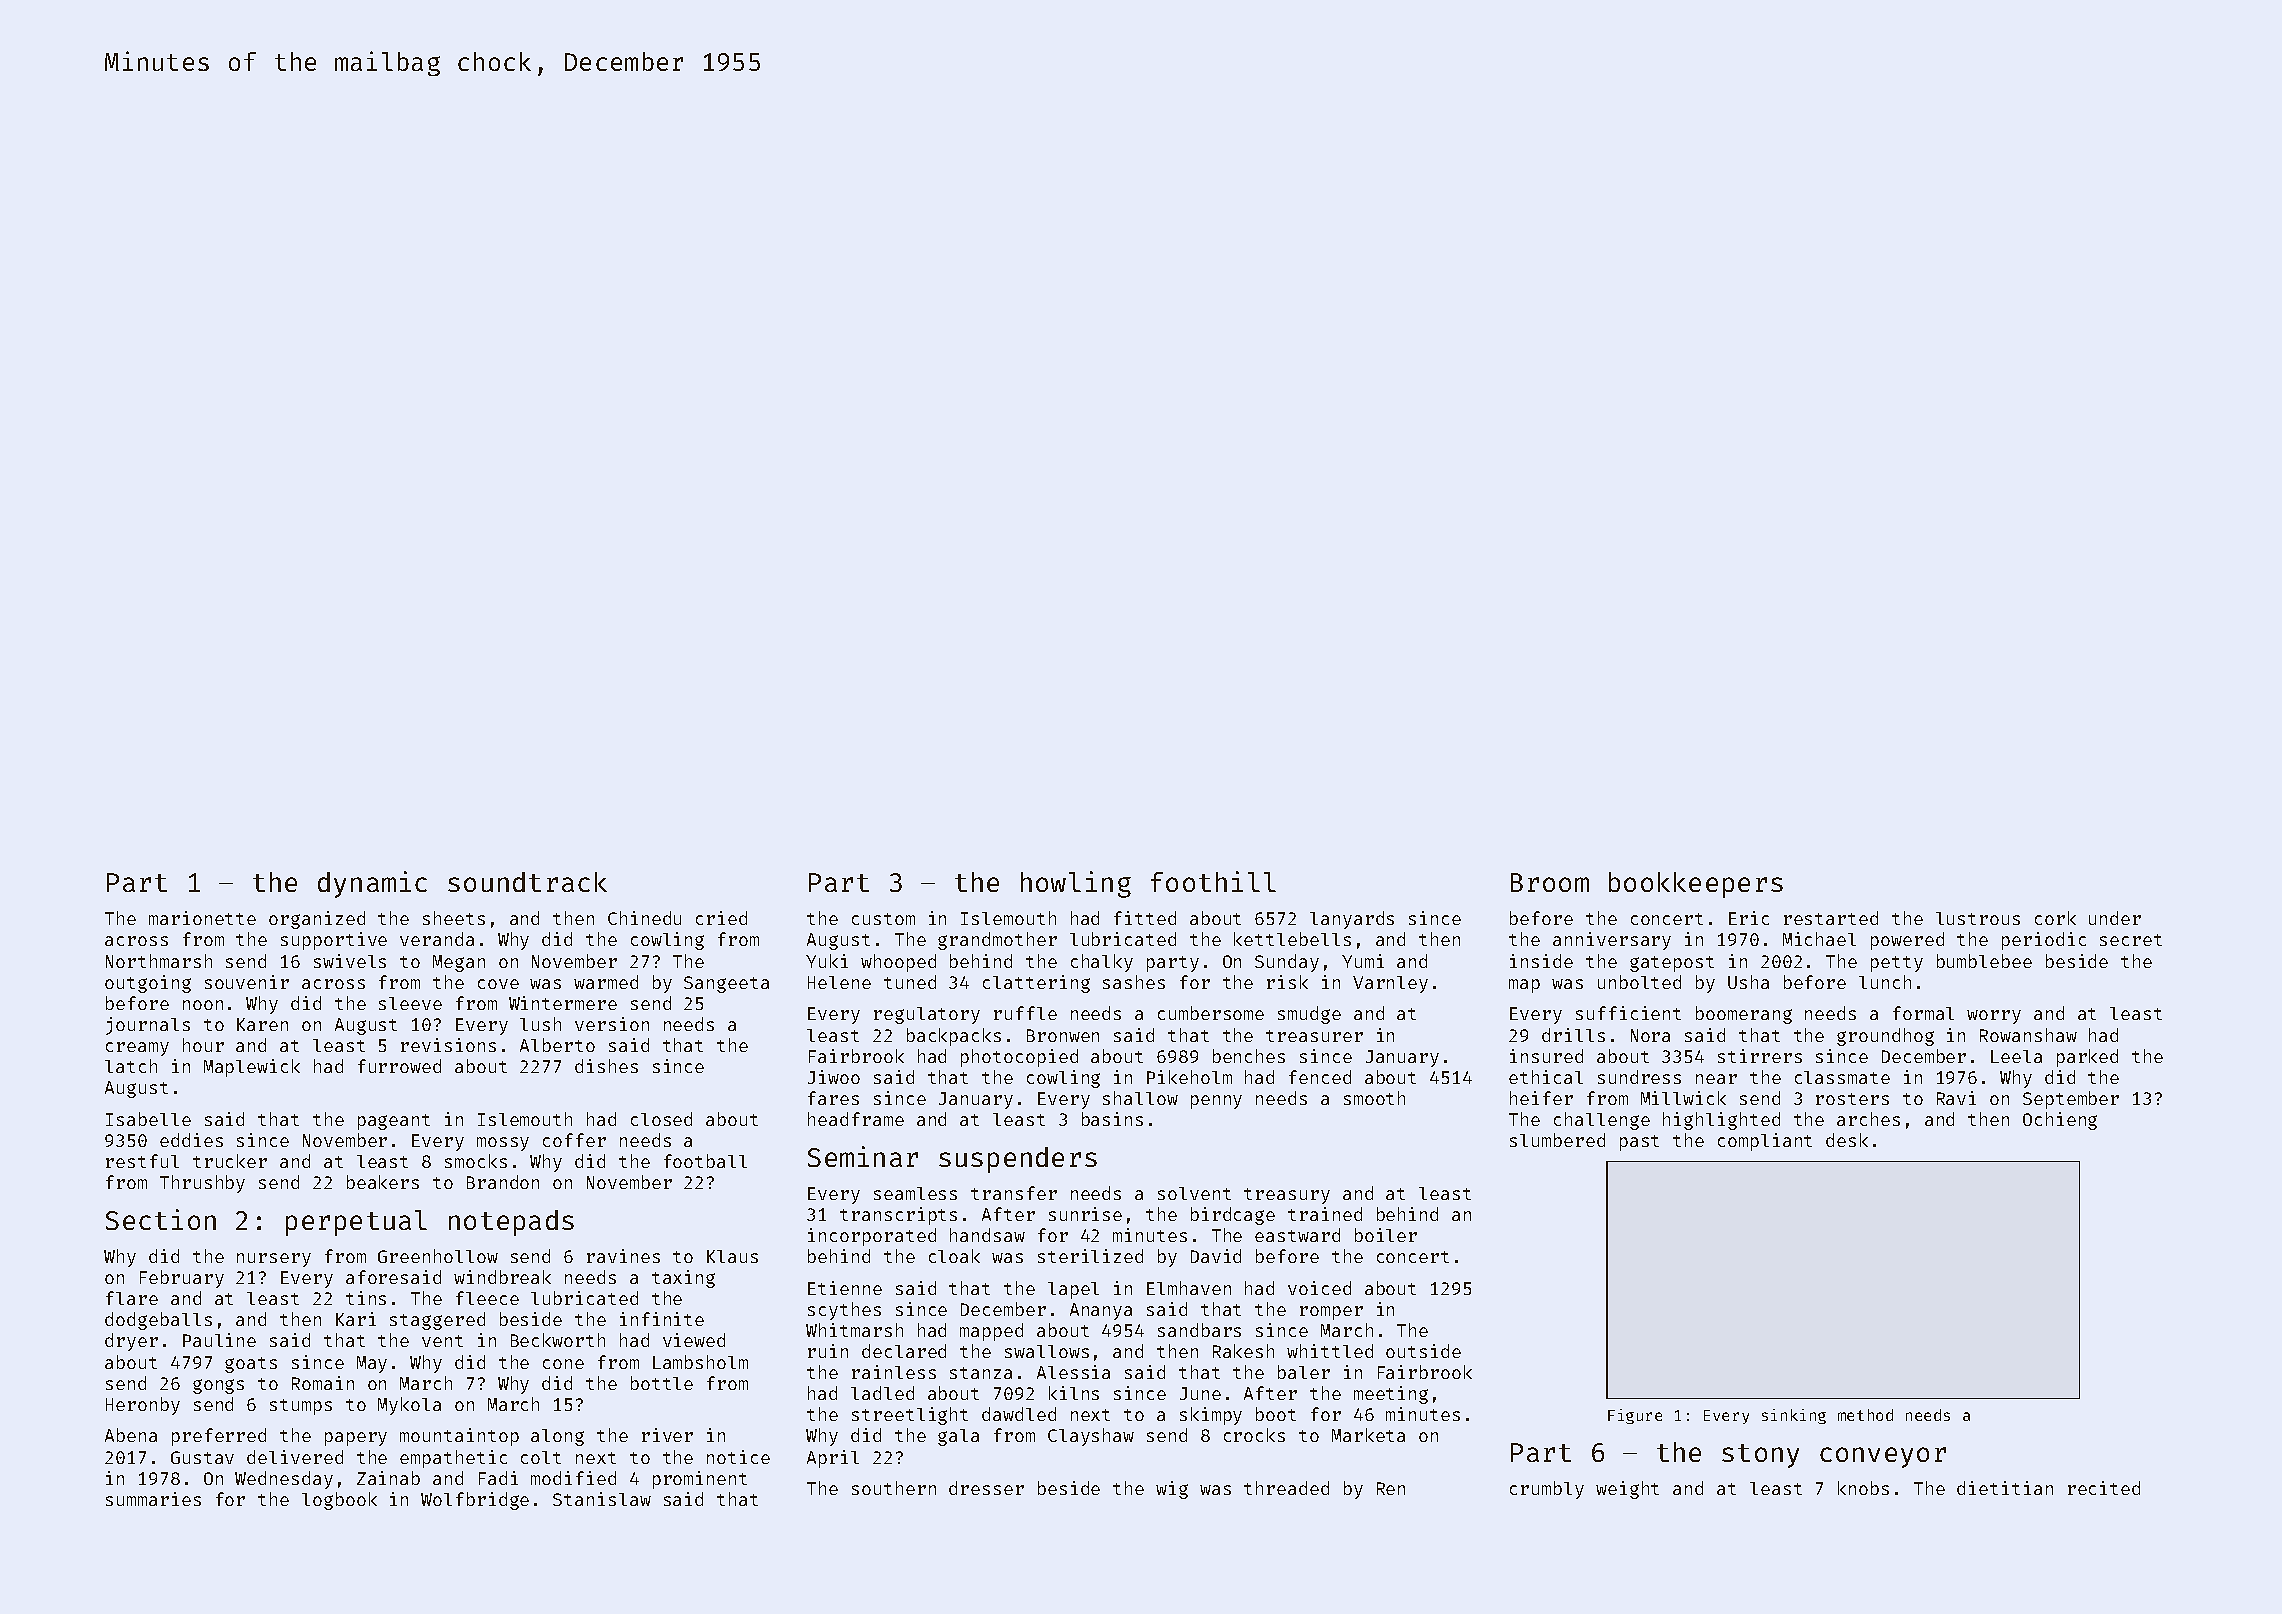 The image size is (2282, 1614). What do you see at coordinates (1696, 885) in the screenshot?
I see `bookkeepers` at bounding box center [1696, 885].
